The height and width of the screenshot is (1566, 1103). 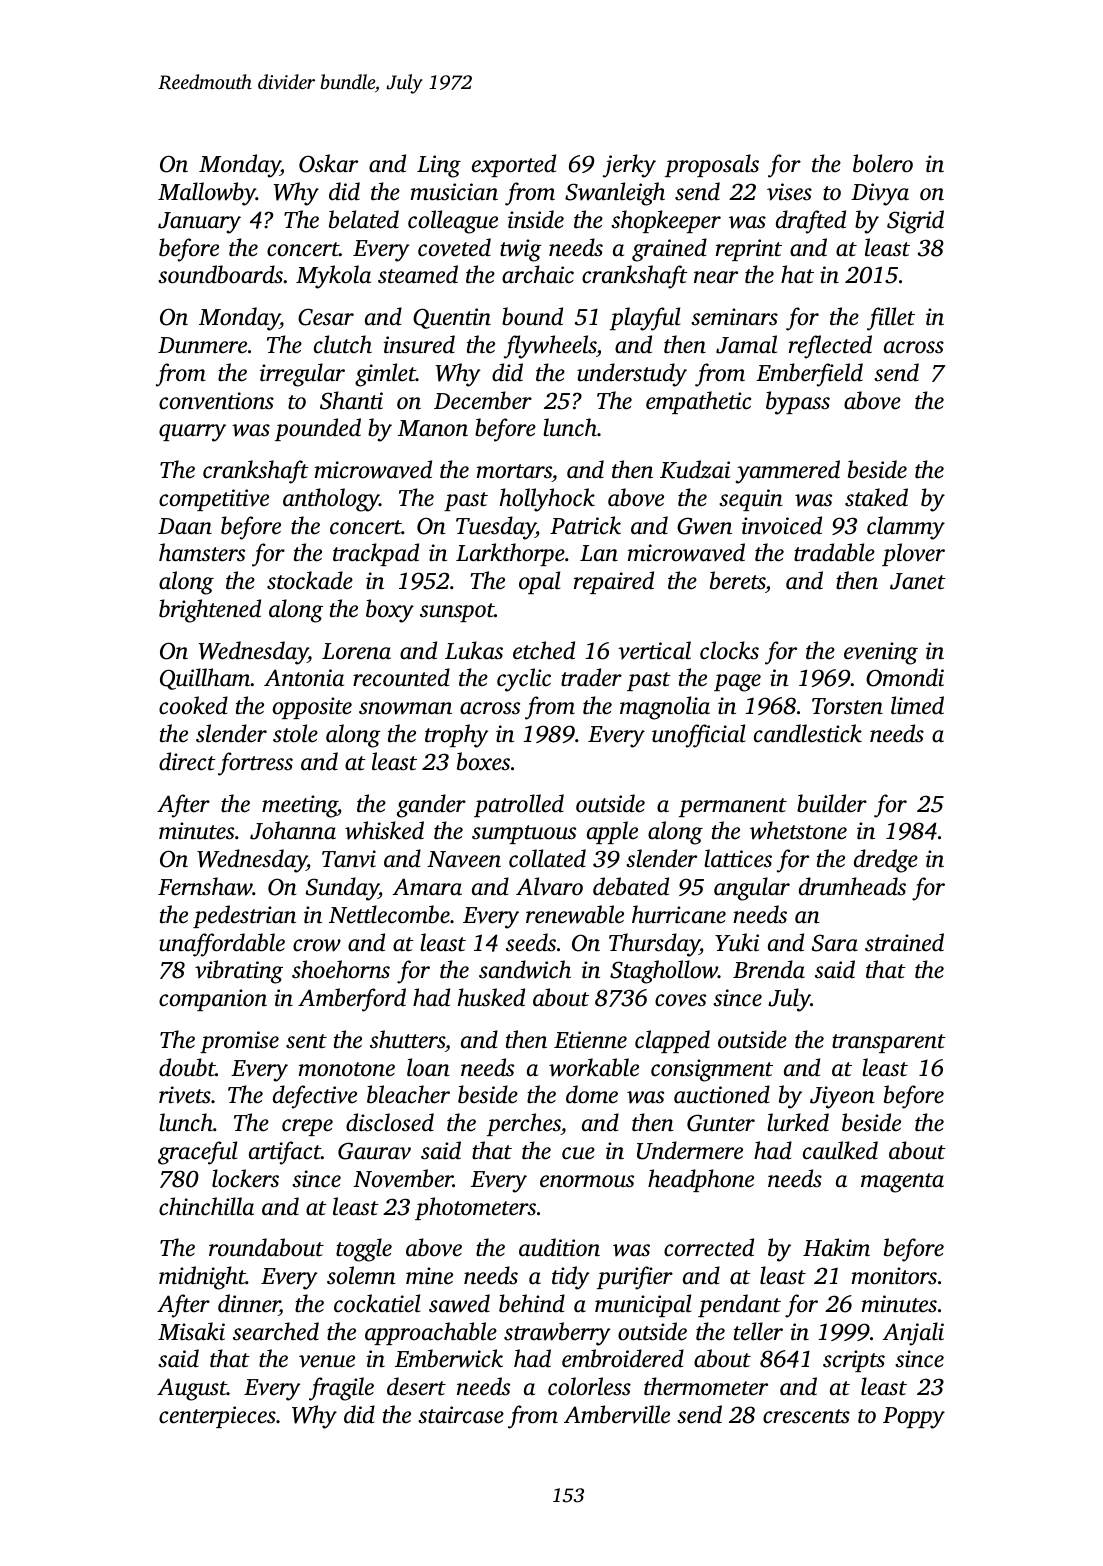 What do you see at coordinates (496, 528) in the screenshot?
I see `Tuesday` at bounding box center [496, 528].
